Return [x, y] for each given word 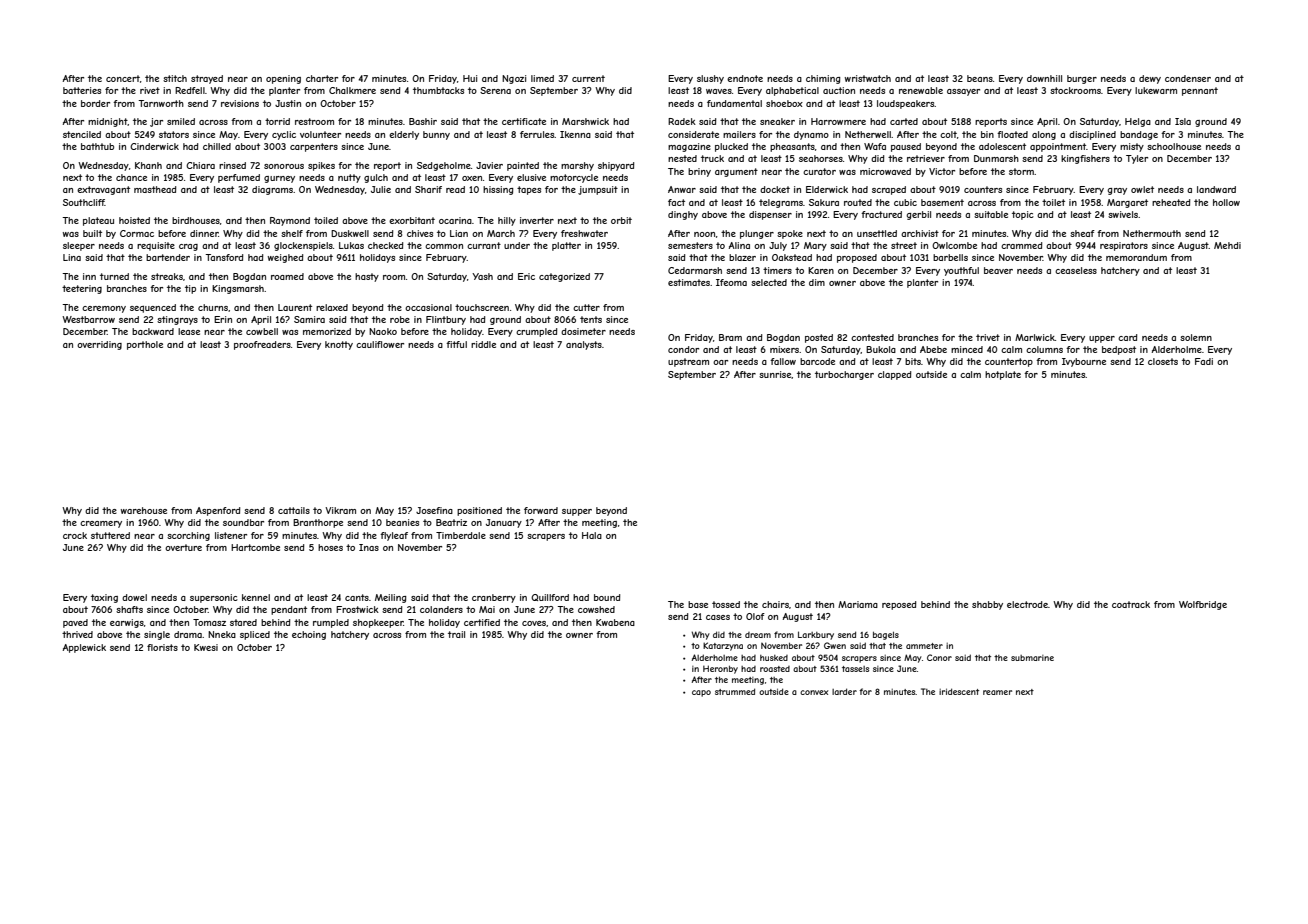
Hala [592, 535]
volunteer [320, 134]
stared [243, 622]
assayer [963, 92]
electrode [1027, 604]
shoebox [784, 103]
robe [400, 319]
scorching [188, 536]
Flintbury [446, 320]
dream [758, 635]
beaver [998, 270]
